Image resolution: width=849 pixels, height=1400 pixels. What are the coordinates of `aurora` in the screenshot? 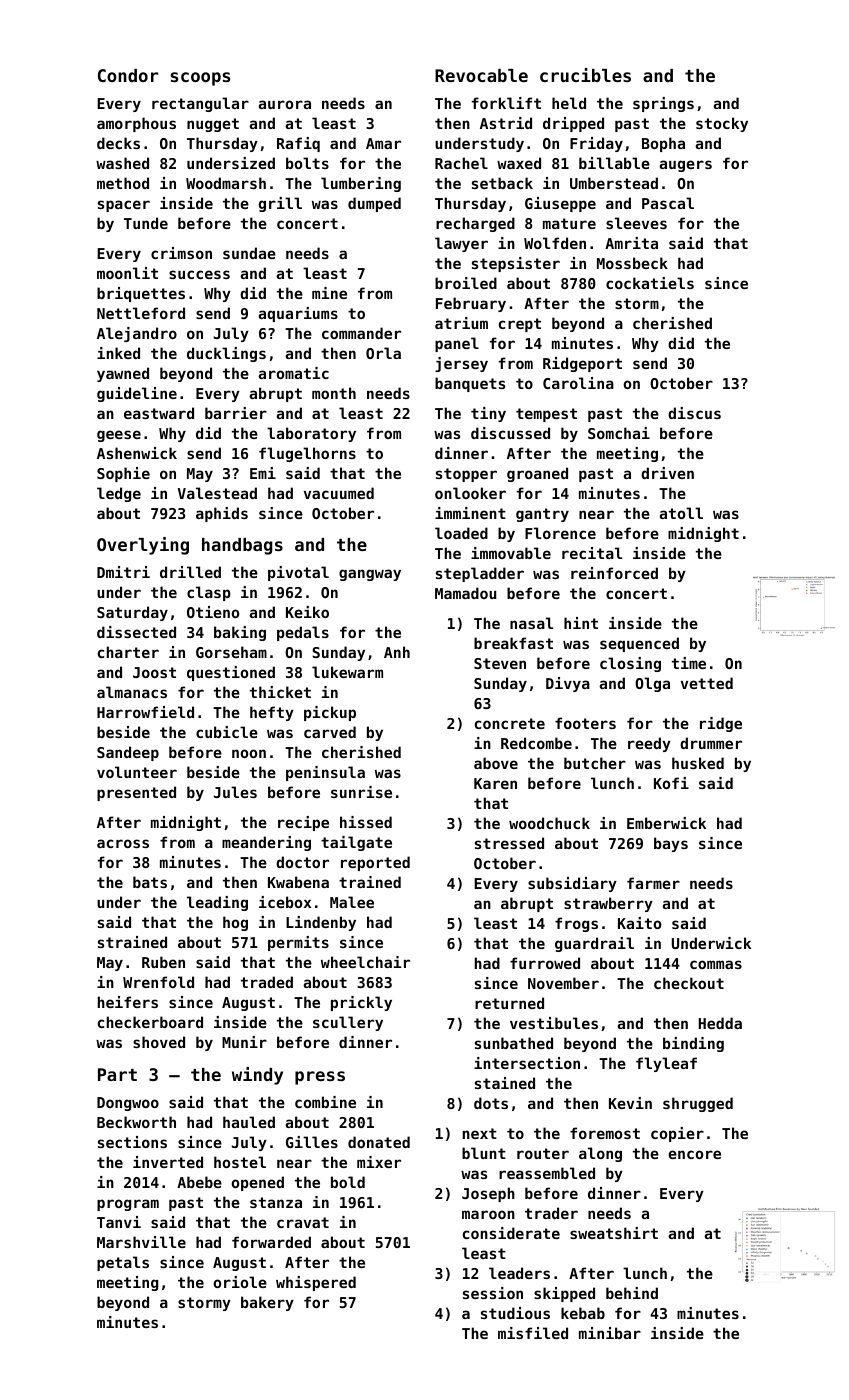 It's located at (284, 104).
